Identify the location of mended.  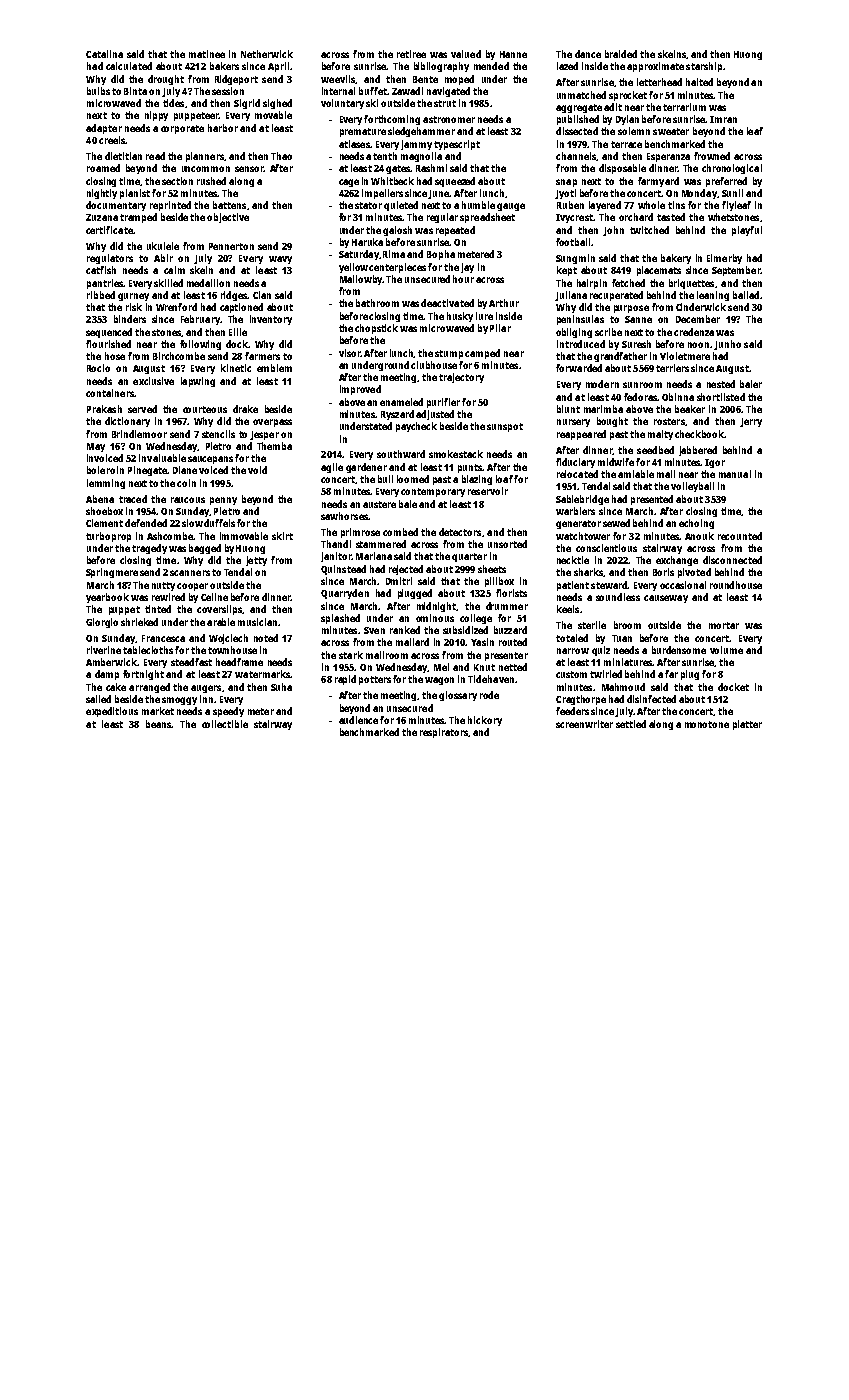
(491, 66).
